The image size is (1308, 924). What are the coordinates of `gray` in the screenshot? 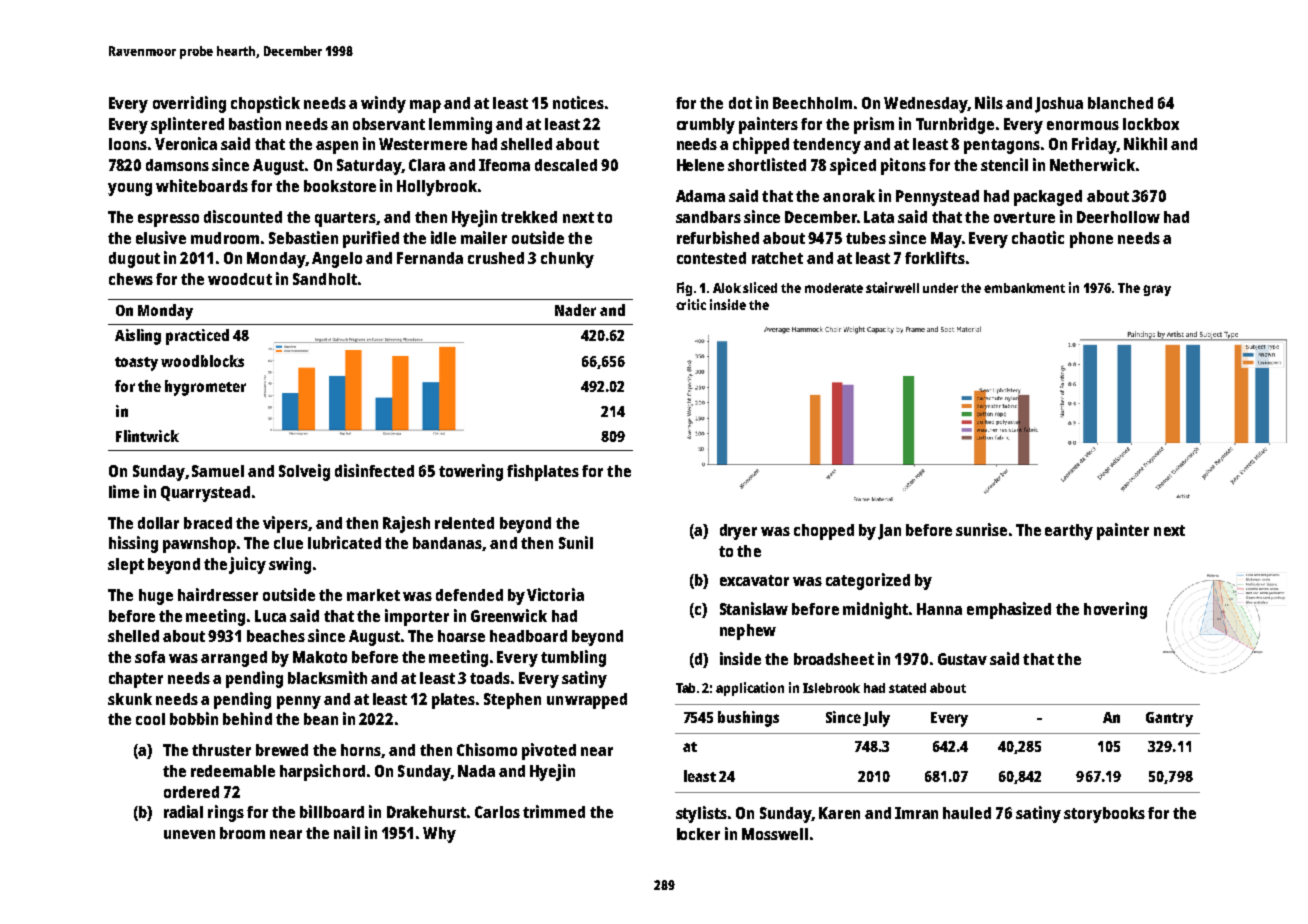 It's located at (1157, 290).
